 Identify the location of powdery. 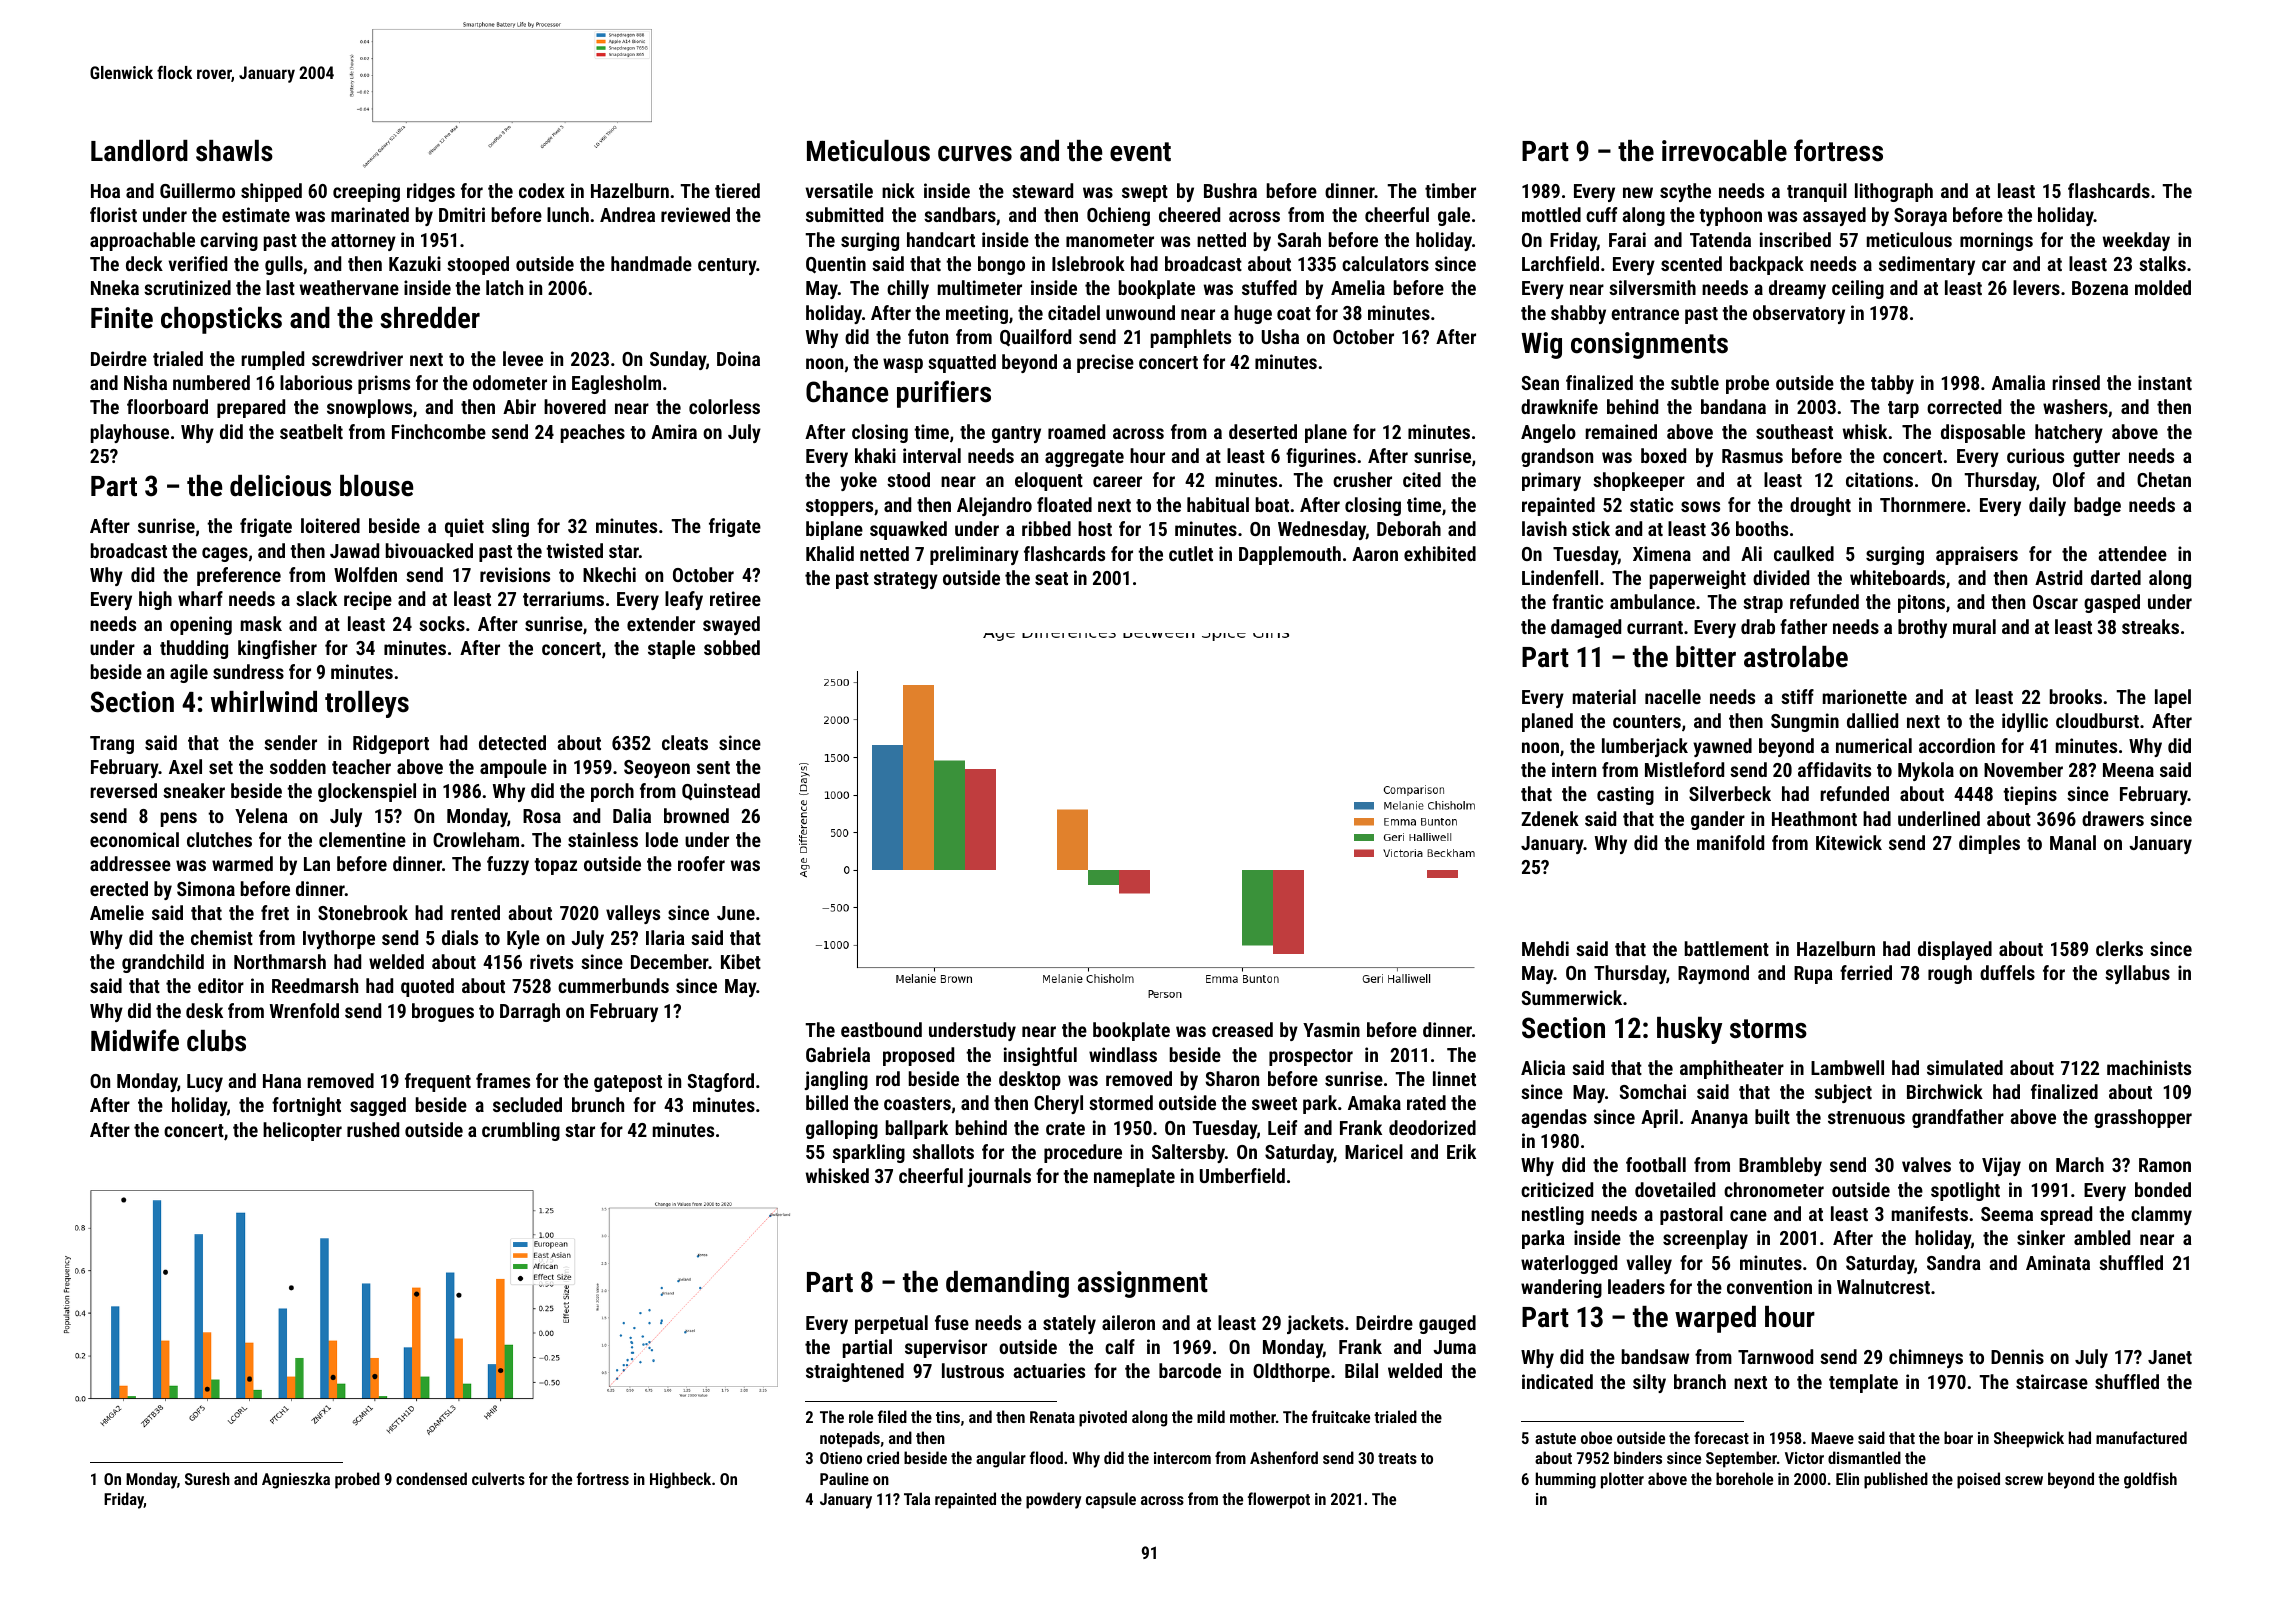
(1054, 1500).
